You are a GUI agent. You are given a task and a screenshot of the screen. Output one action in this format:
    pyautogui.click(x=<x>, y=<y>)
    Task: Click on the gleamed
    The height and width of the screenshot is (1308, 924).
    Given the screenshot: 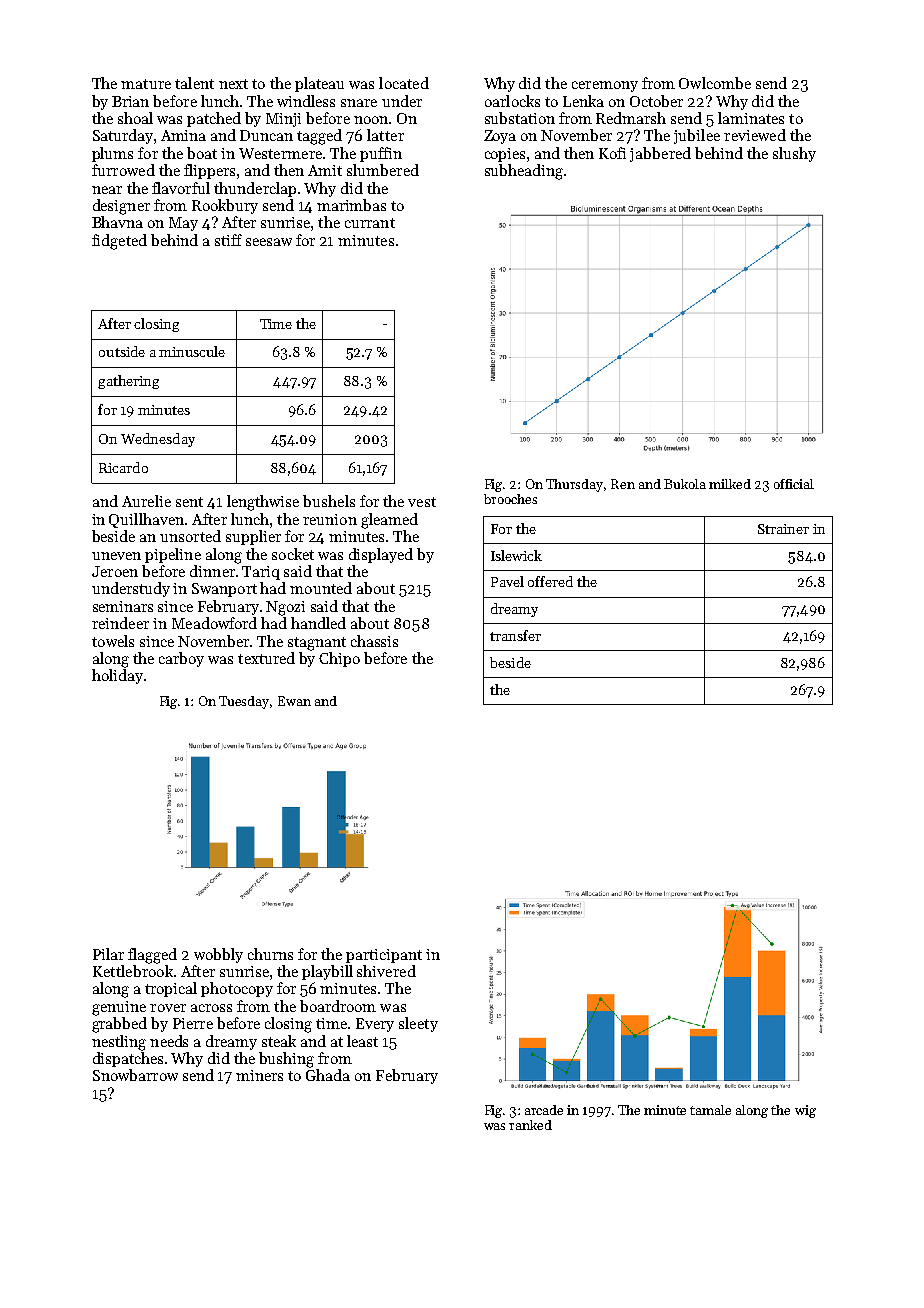 What is the action you would take?
    pyautogui.click(x=389, y=521)
